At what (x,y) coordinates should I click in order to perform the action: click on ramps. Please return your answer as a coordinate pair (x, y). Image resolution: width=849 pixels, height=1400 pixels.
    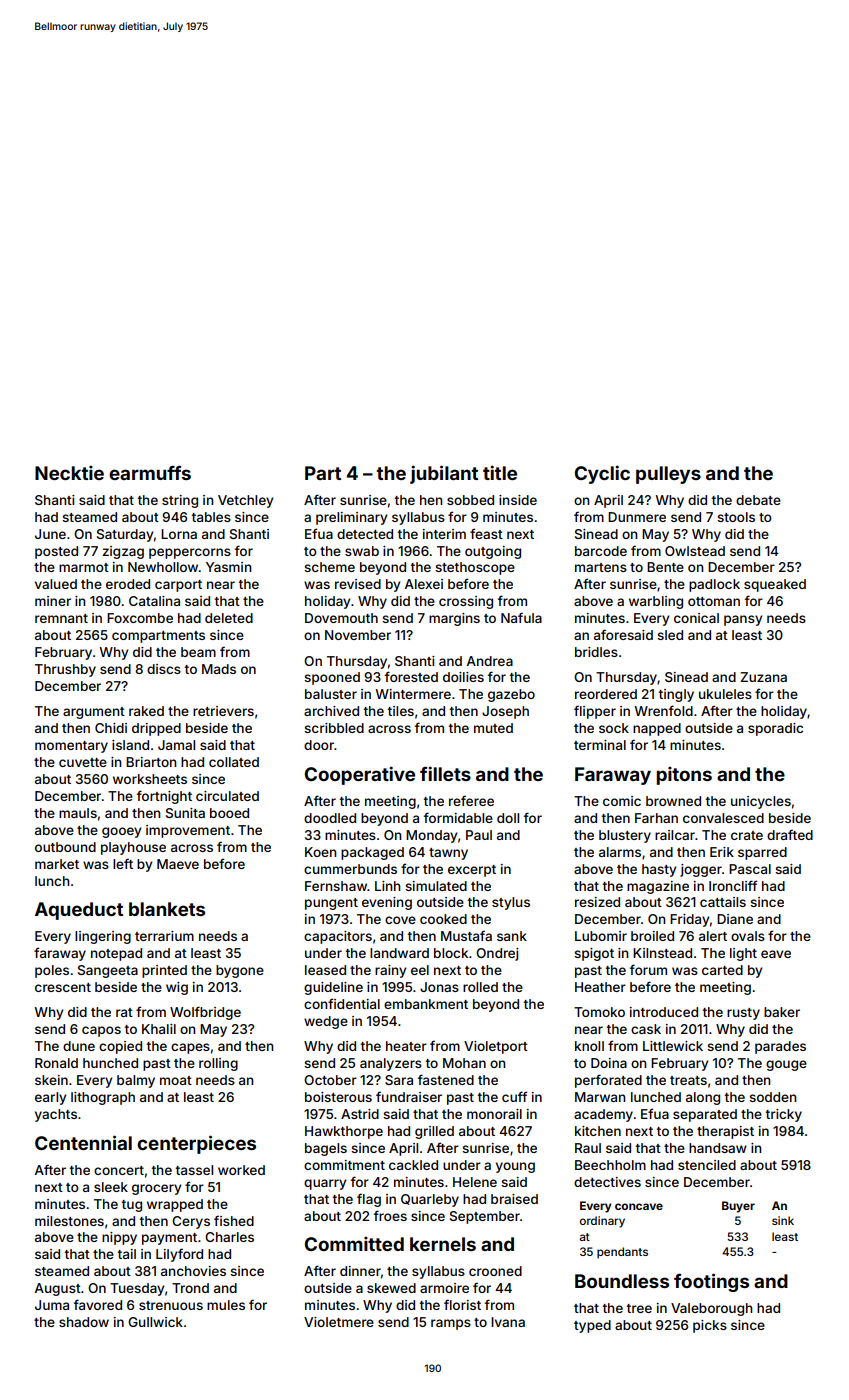
    Looking at the image, I should click on (451, 1324).
